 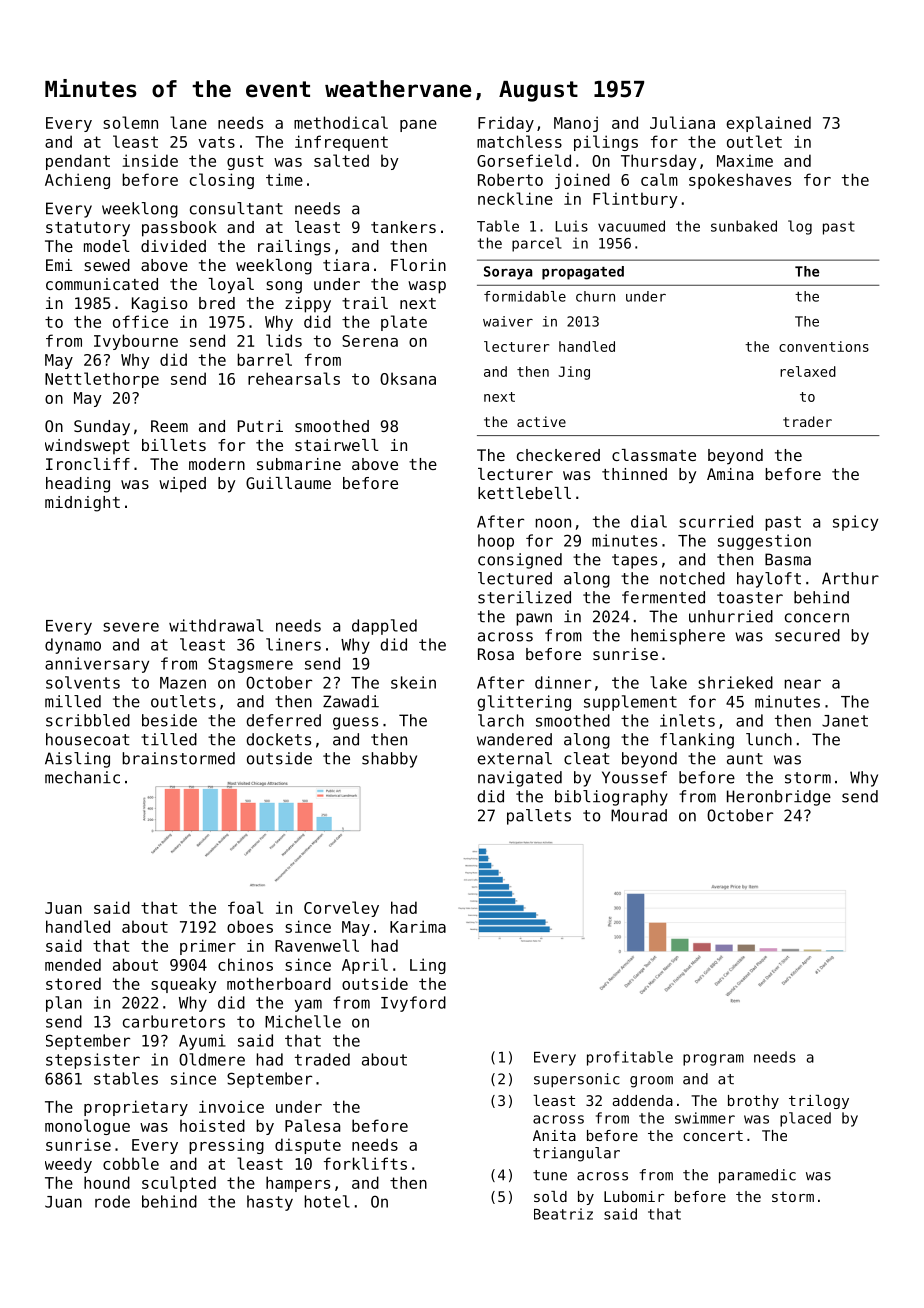 What do you see at coordinates (73, 646) in the document?
I see `dynamo` at bounding box center [73, 646].
